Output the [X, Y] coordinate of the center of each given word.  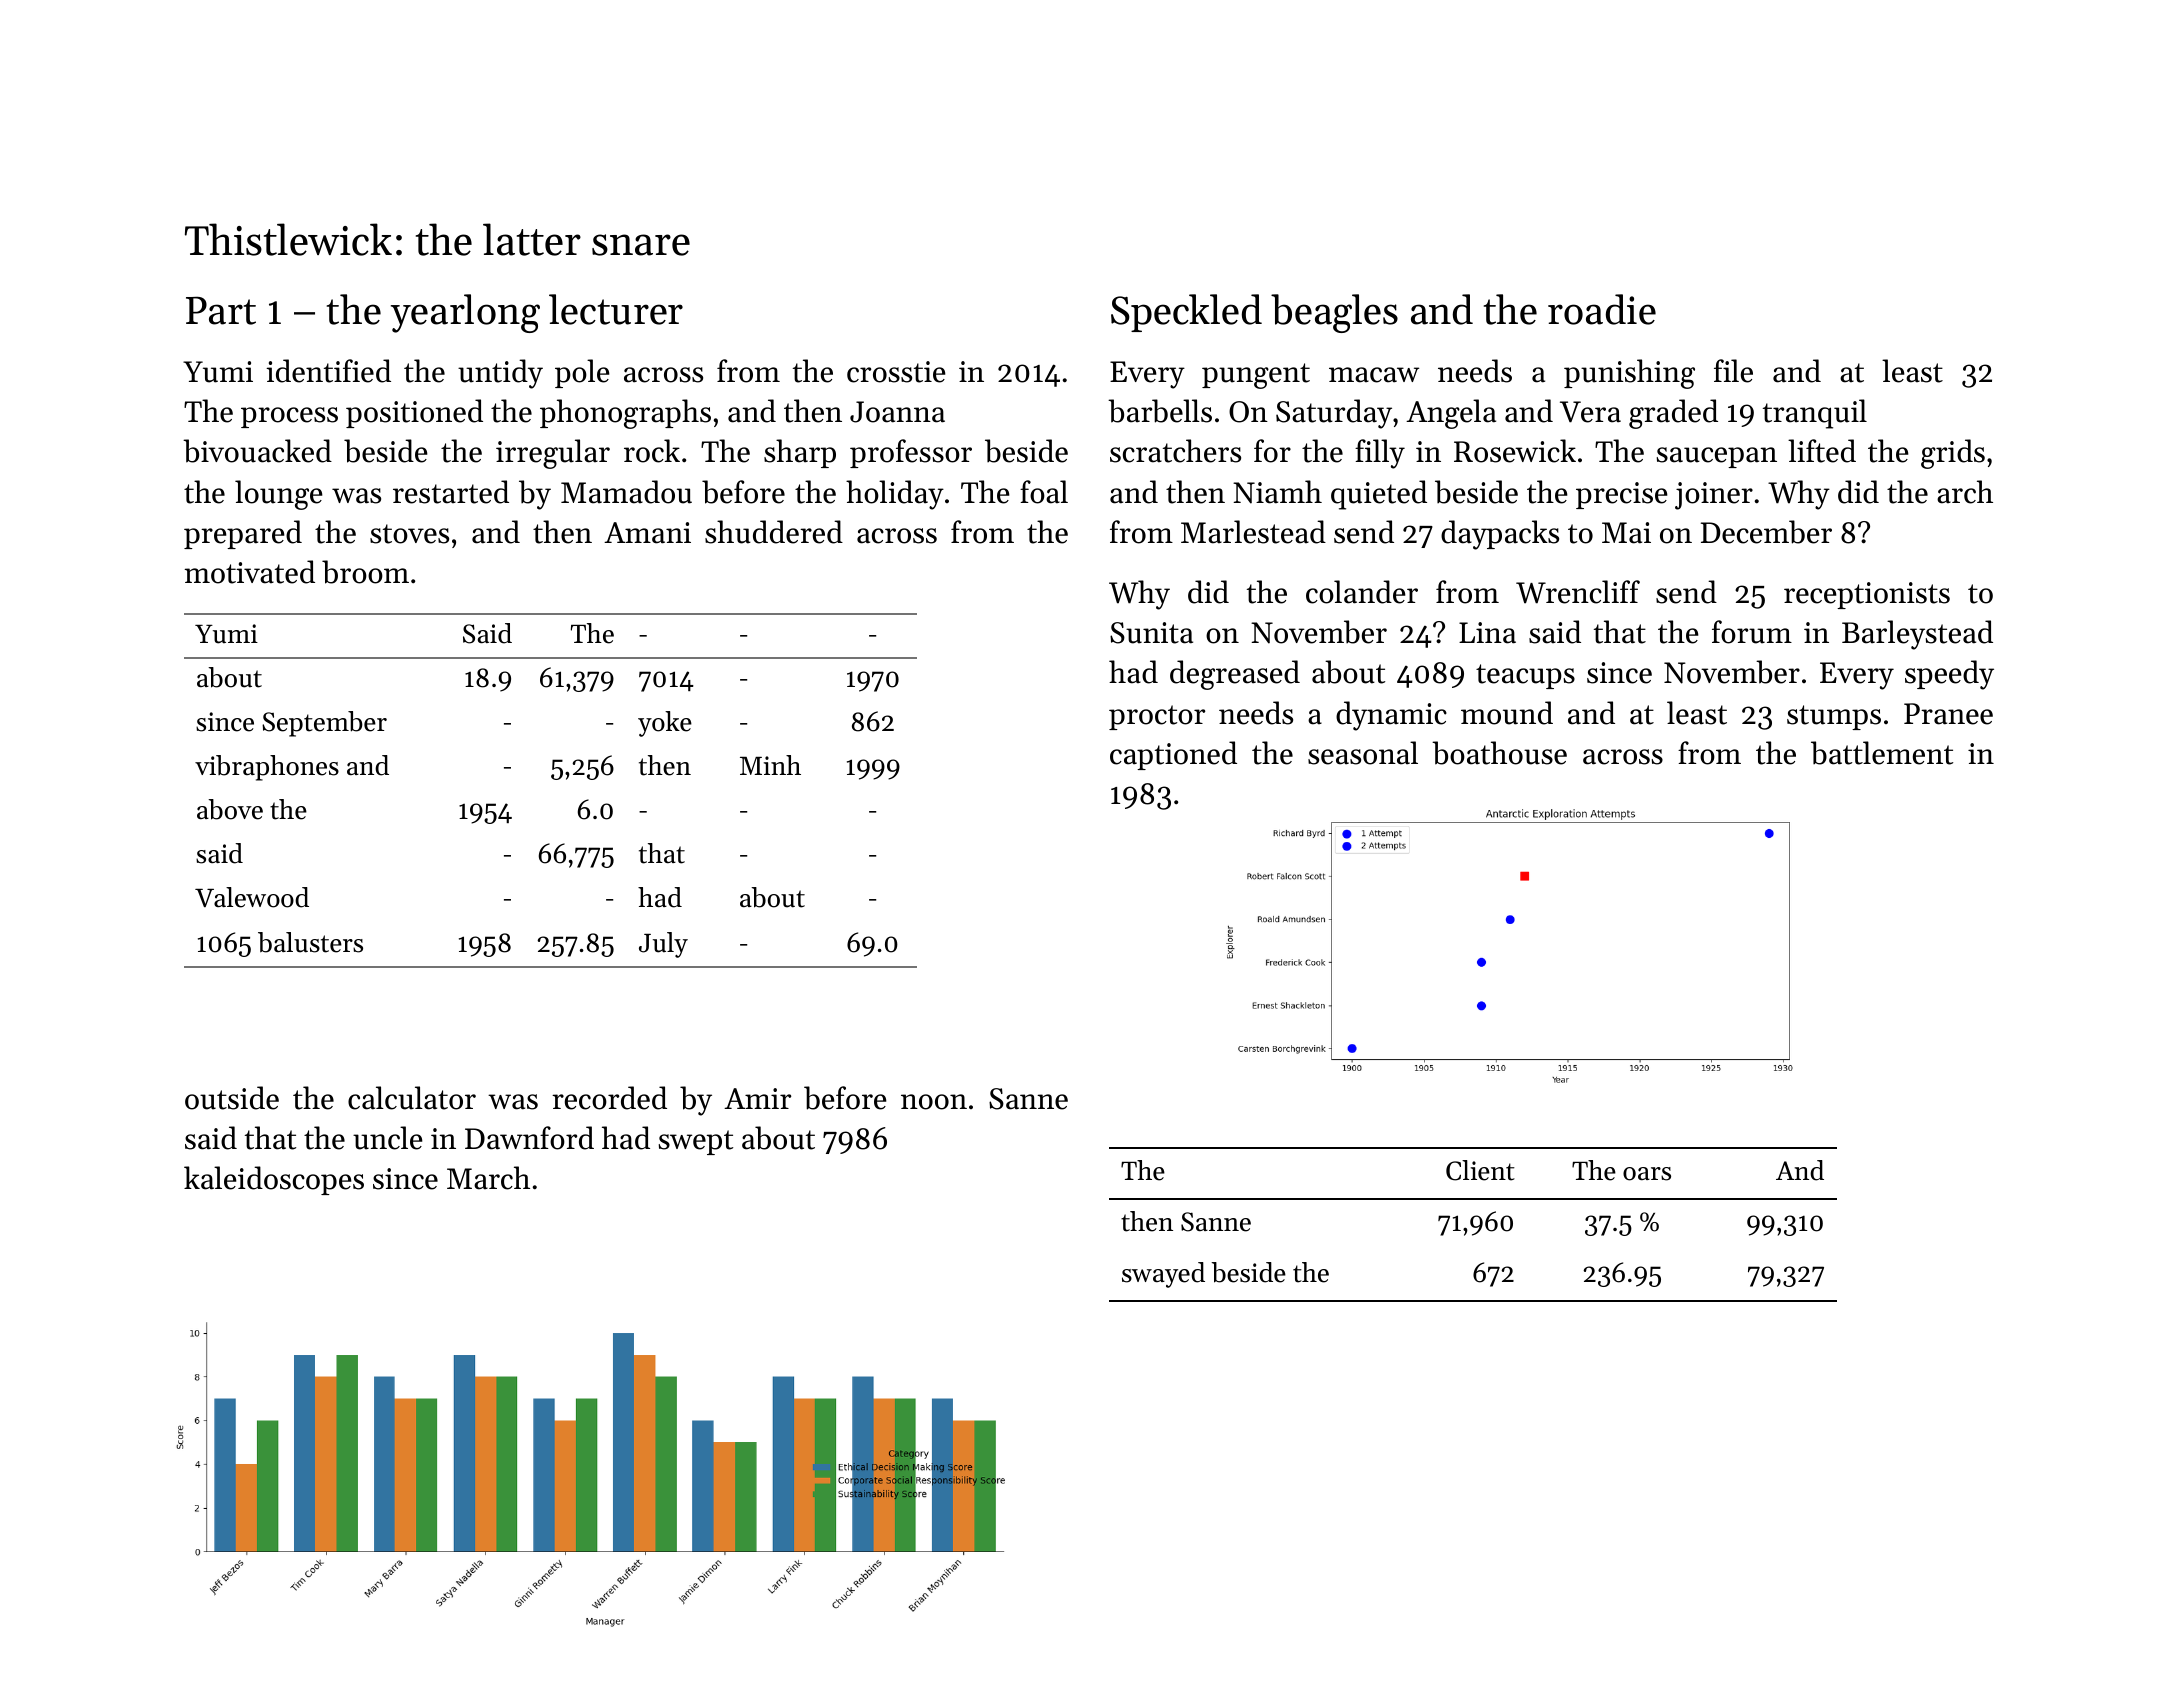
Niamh [1277, 492]
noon [934, 1102]
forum [1752, 632]
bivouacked [257, 451]
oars [1647, 1174]
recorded [609, 1098]
